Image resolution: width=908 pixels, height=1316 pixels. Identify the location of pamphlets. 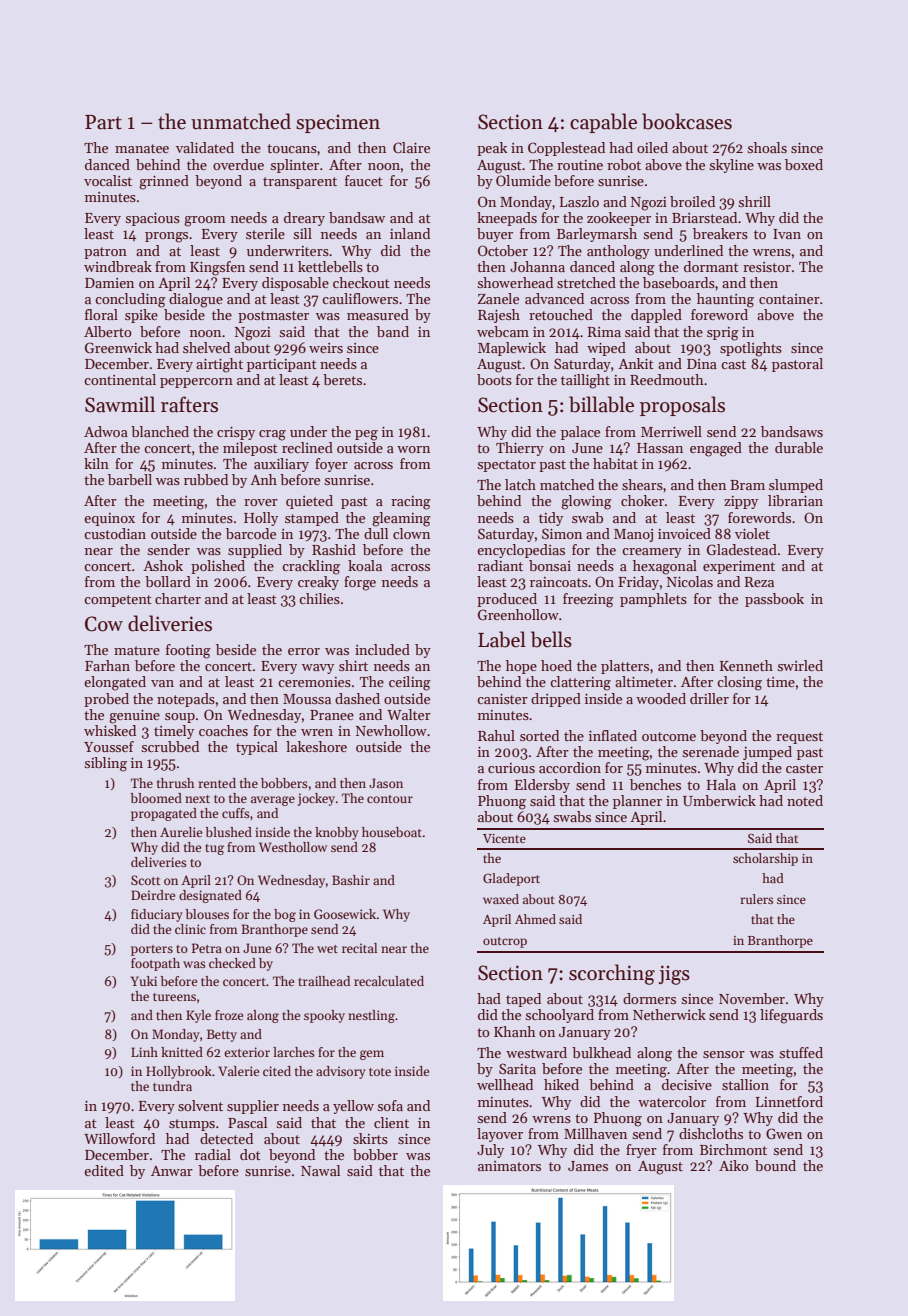
(653, 600).
